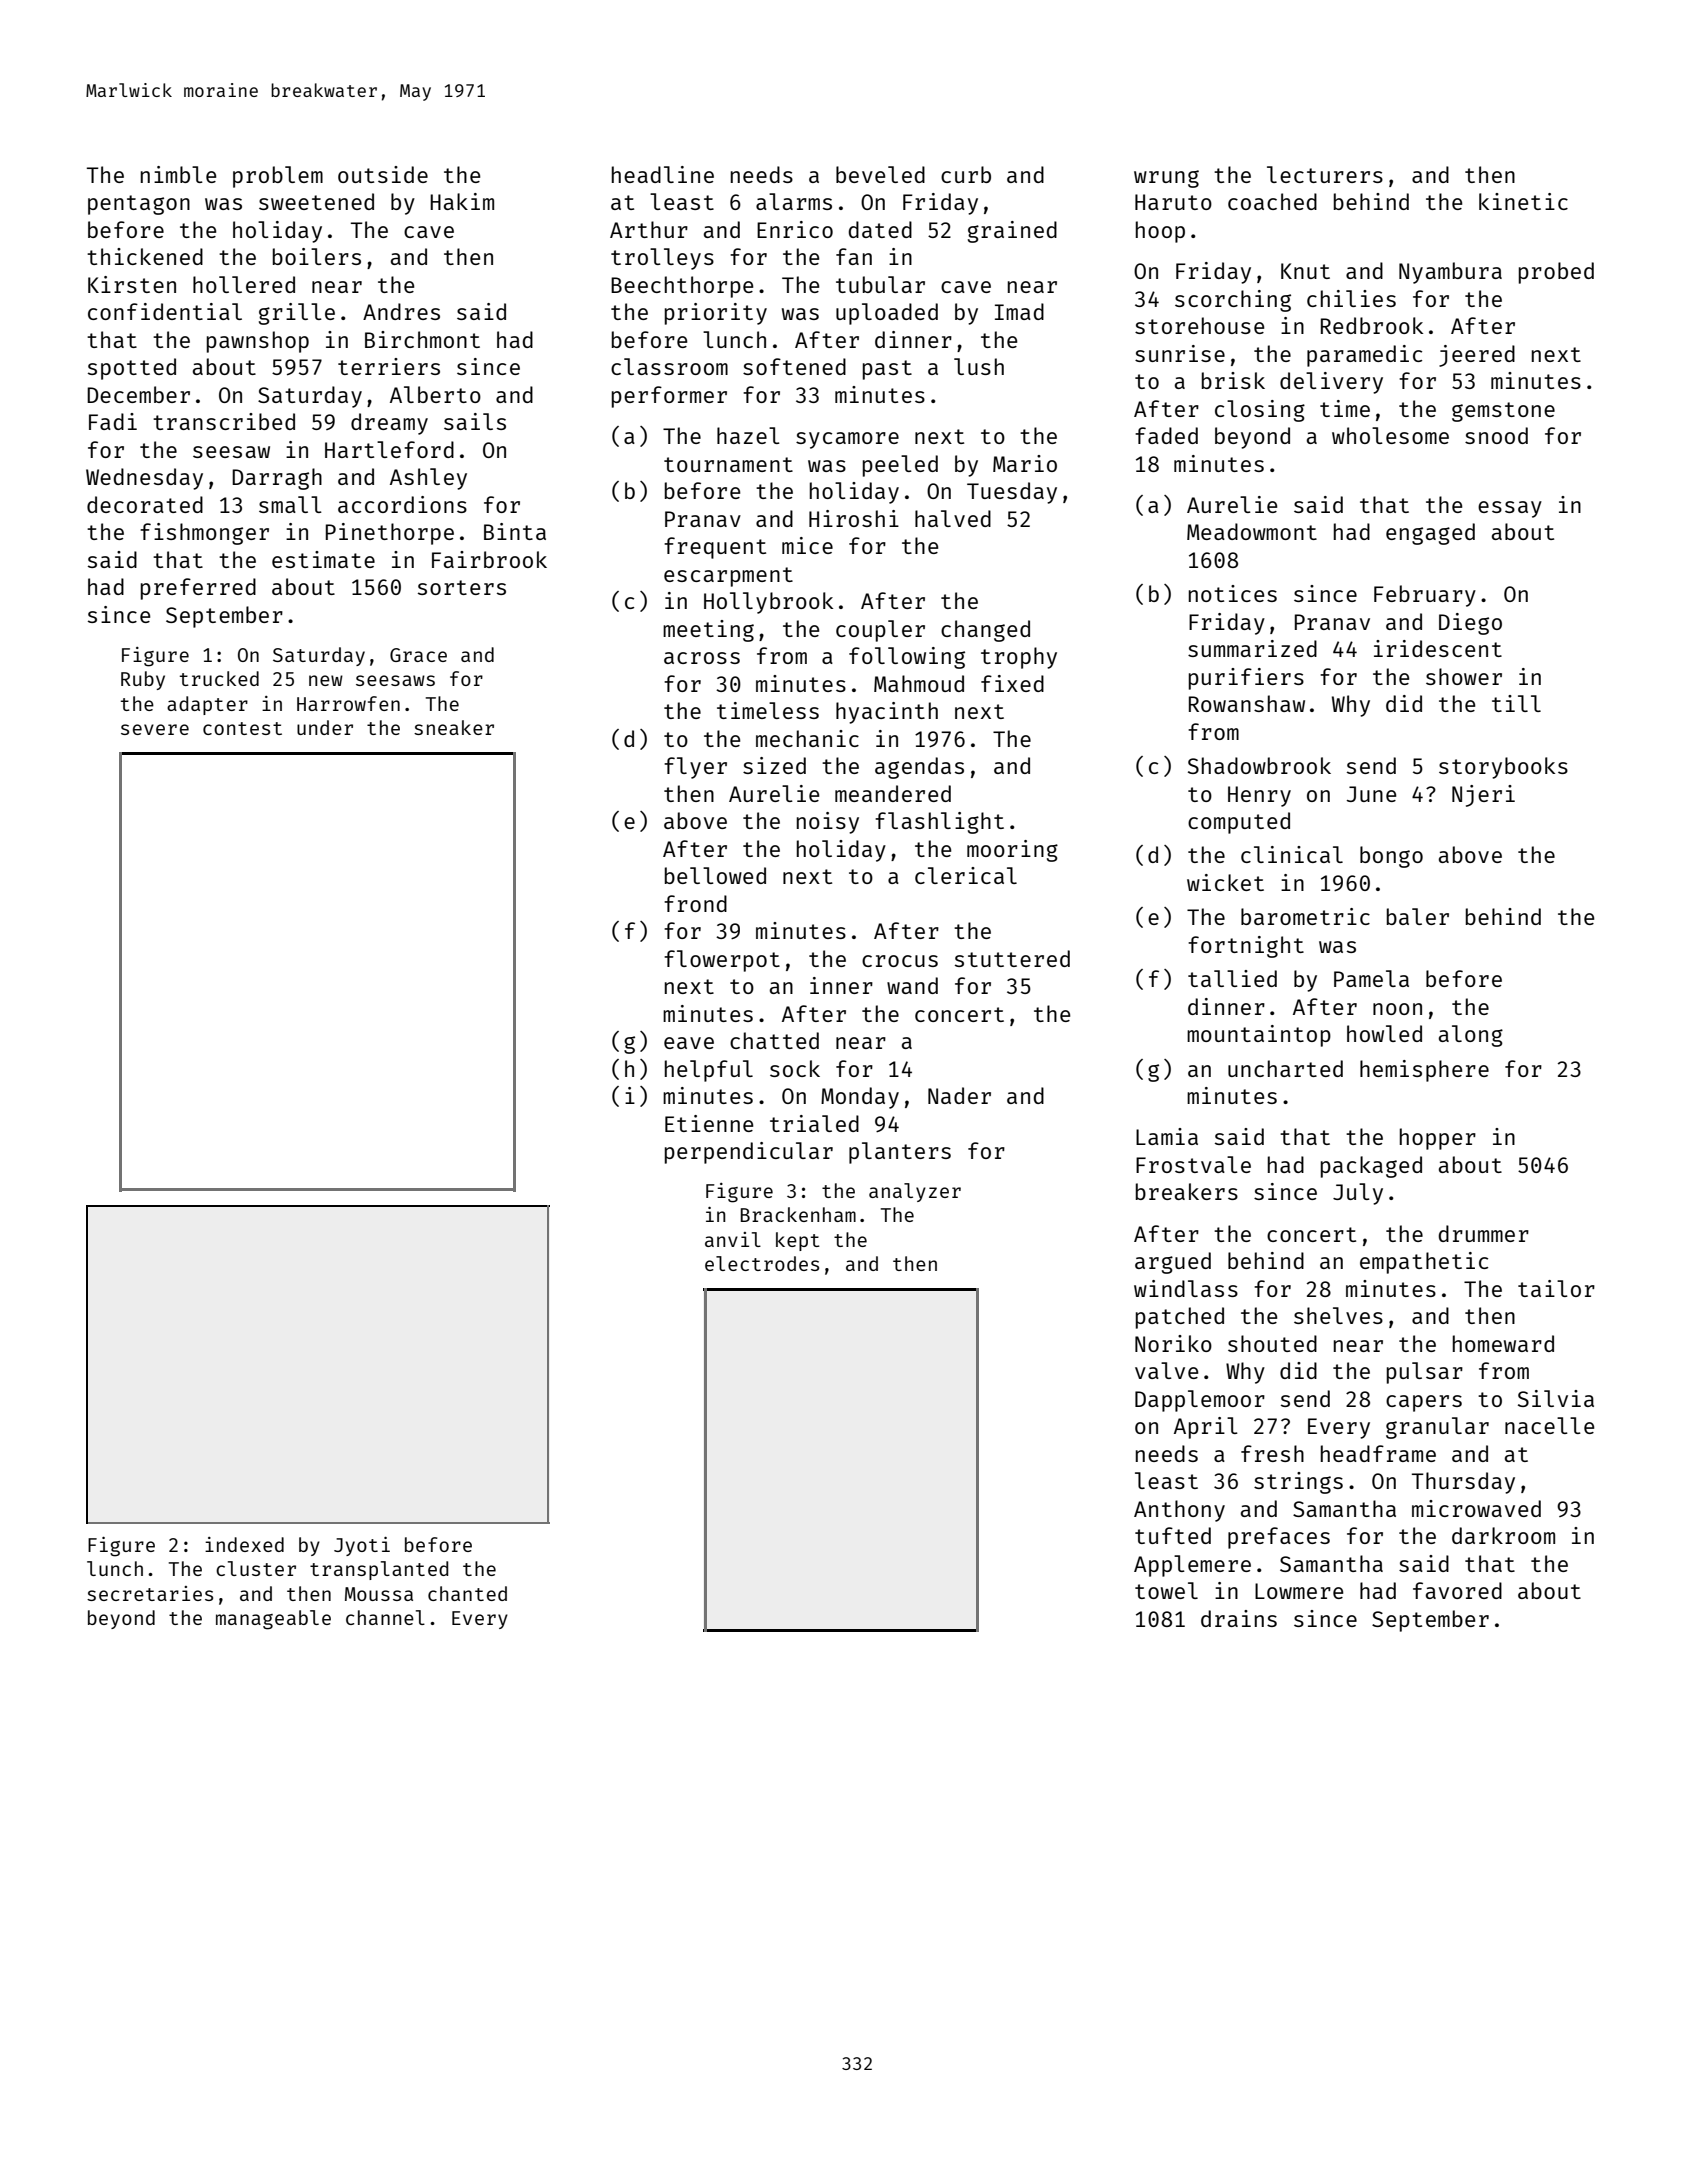 This screenshot has height=2178, width=1683. I want to click on eave, so click(689, 1043).
